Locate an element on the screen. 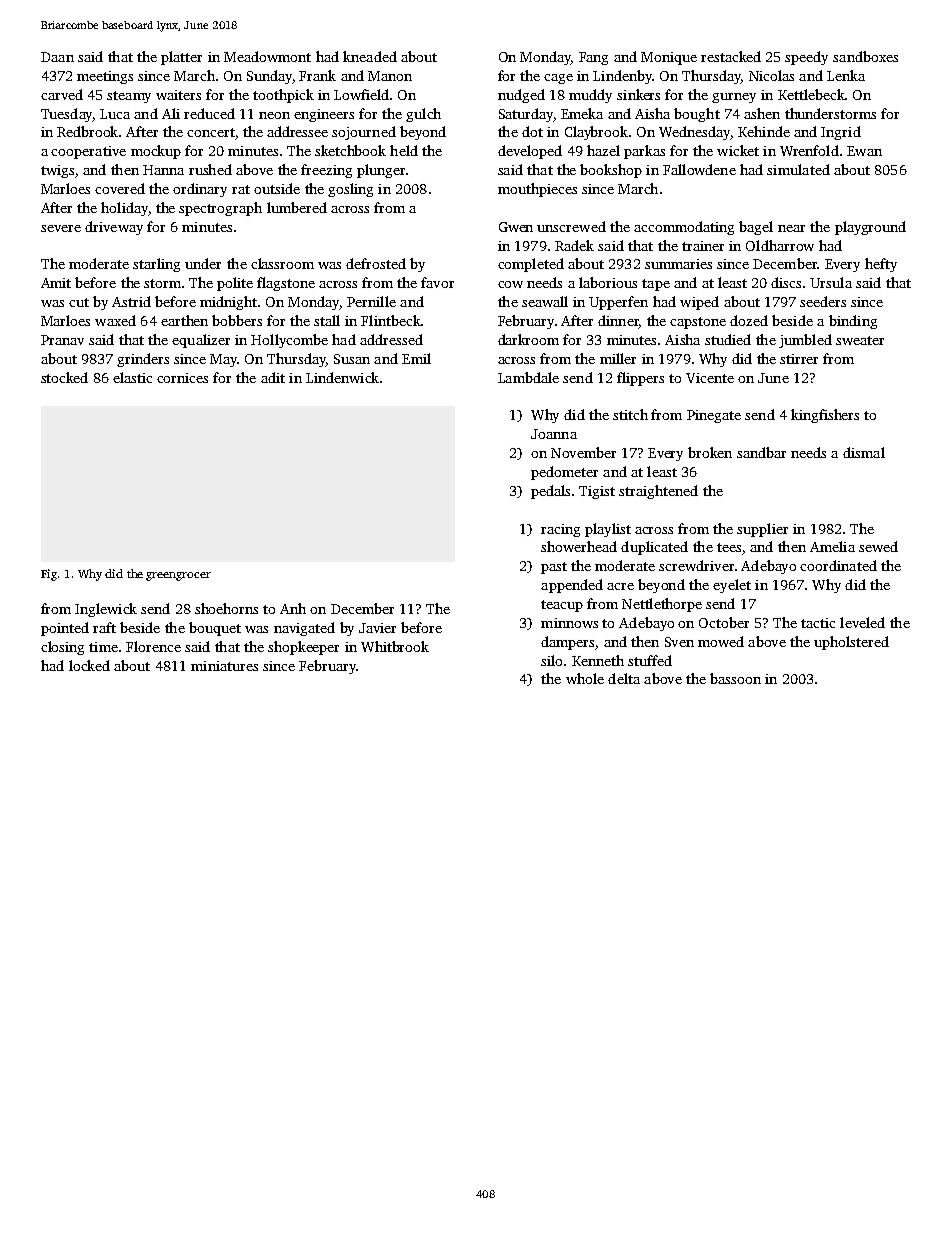  unscrewed is located at coordinates (571, 226).
